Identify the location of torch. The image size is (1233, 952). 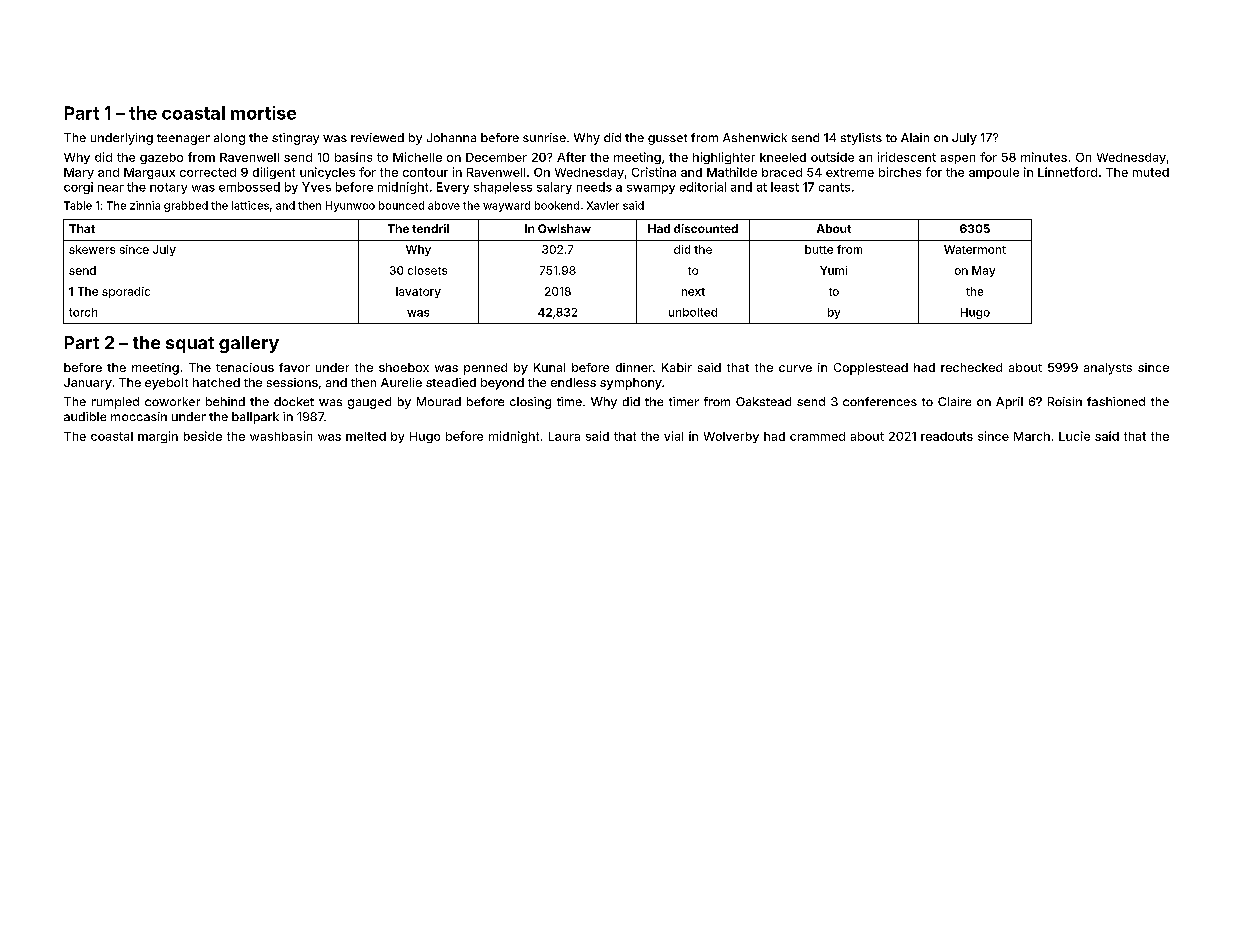
(83, 312).
